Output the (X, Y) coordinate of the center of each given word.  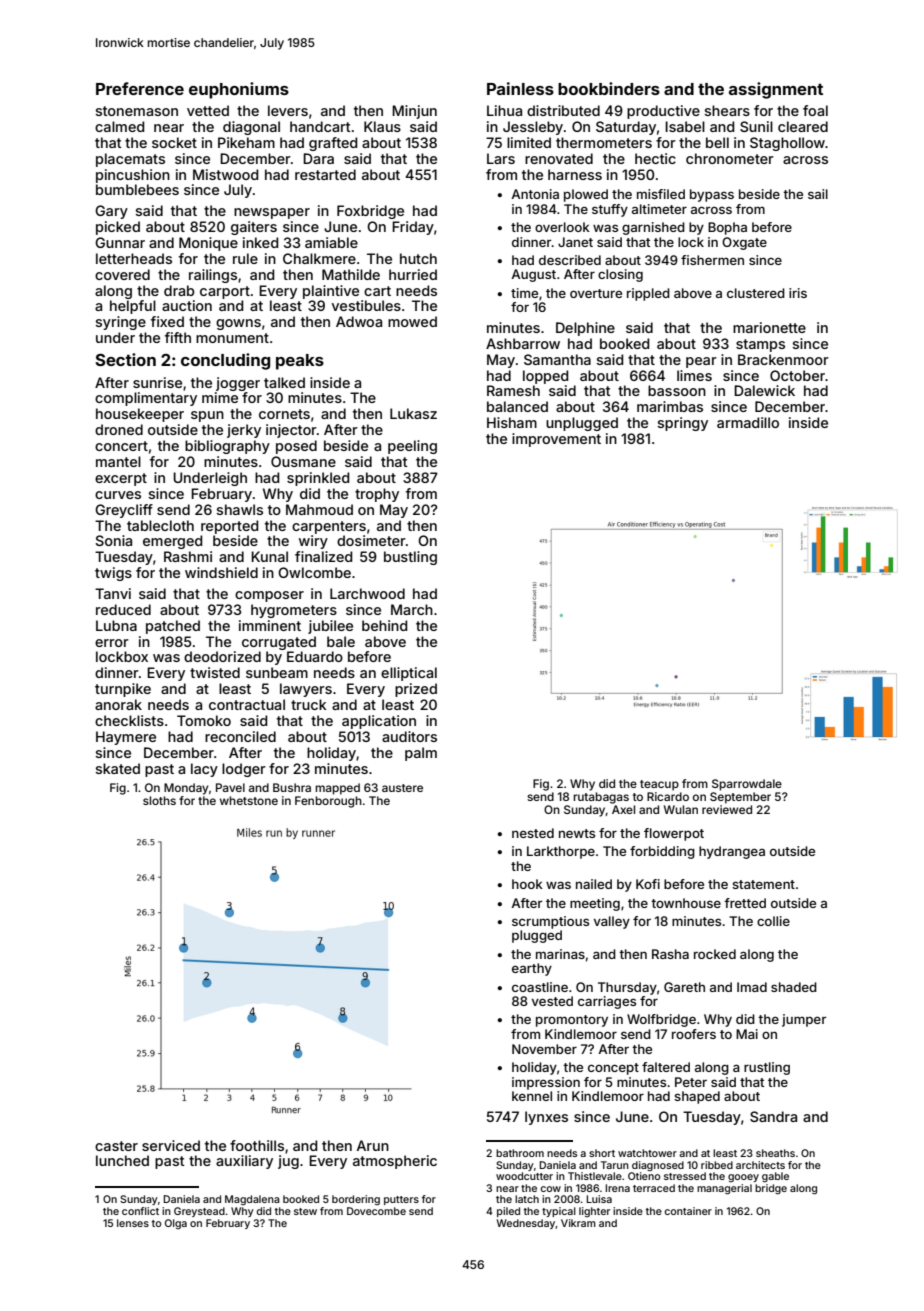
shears (727, 110)
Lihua (504, 110)
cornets (284, 414)
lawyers (306, 690)
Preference (140, 88)
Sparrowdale (747, 785)
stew (305, 1211)
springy (683, 424)
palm (421, 754)
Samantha (557, 359)
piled (508, 1212)
